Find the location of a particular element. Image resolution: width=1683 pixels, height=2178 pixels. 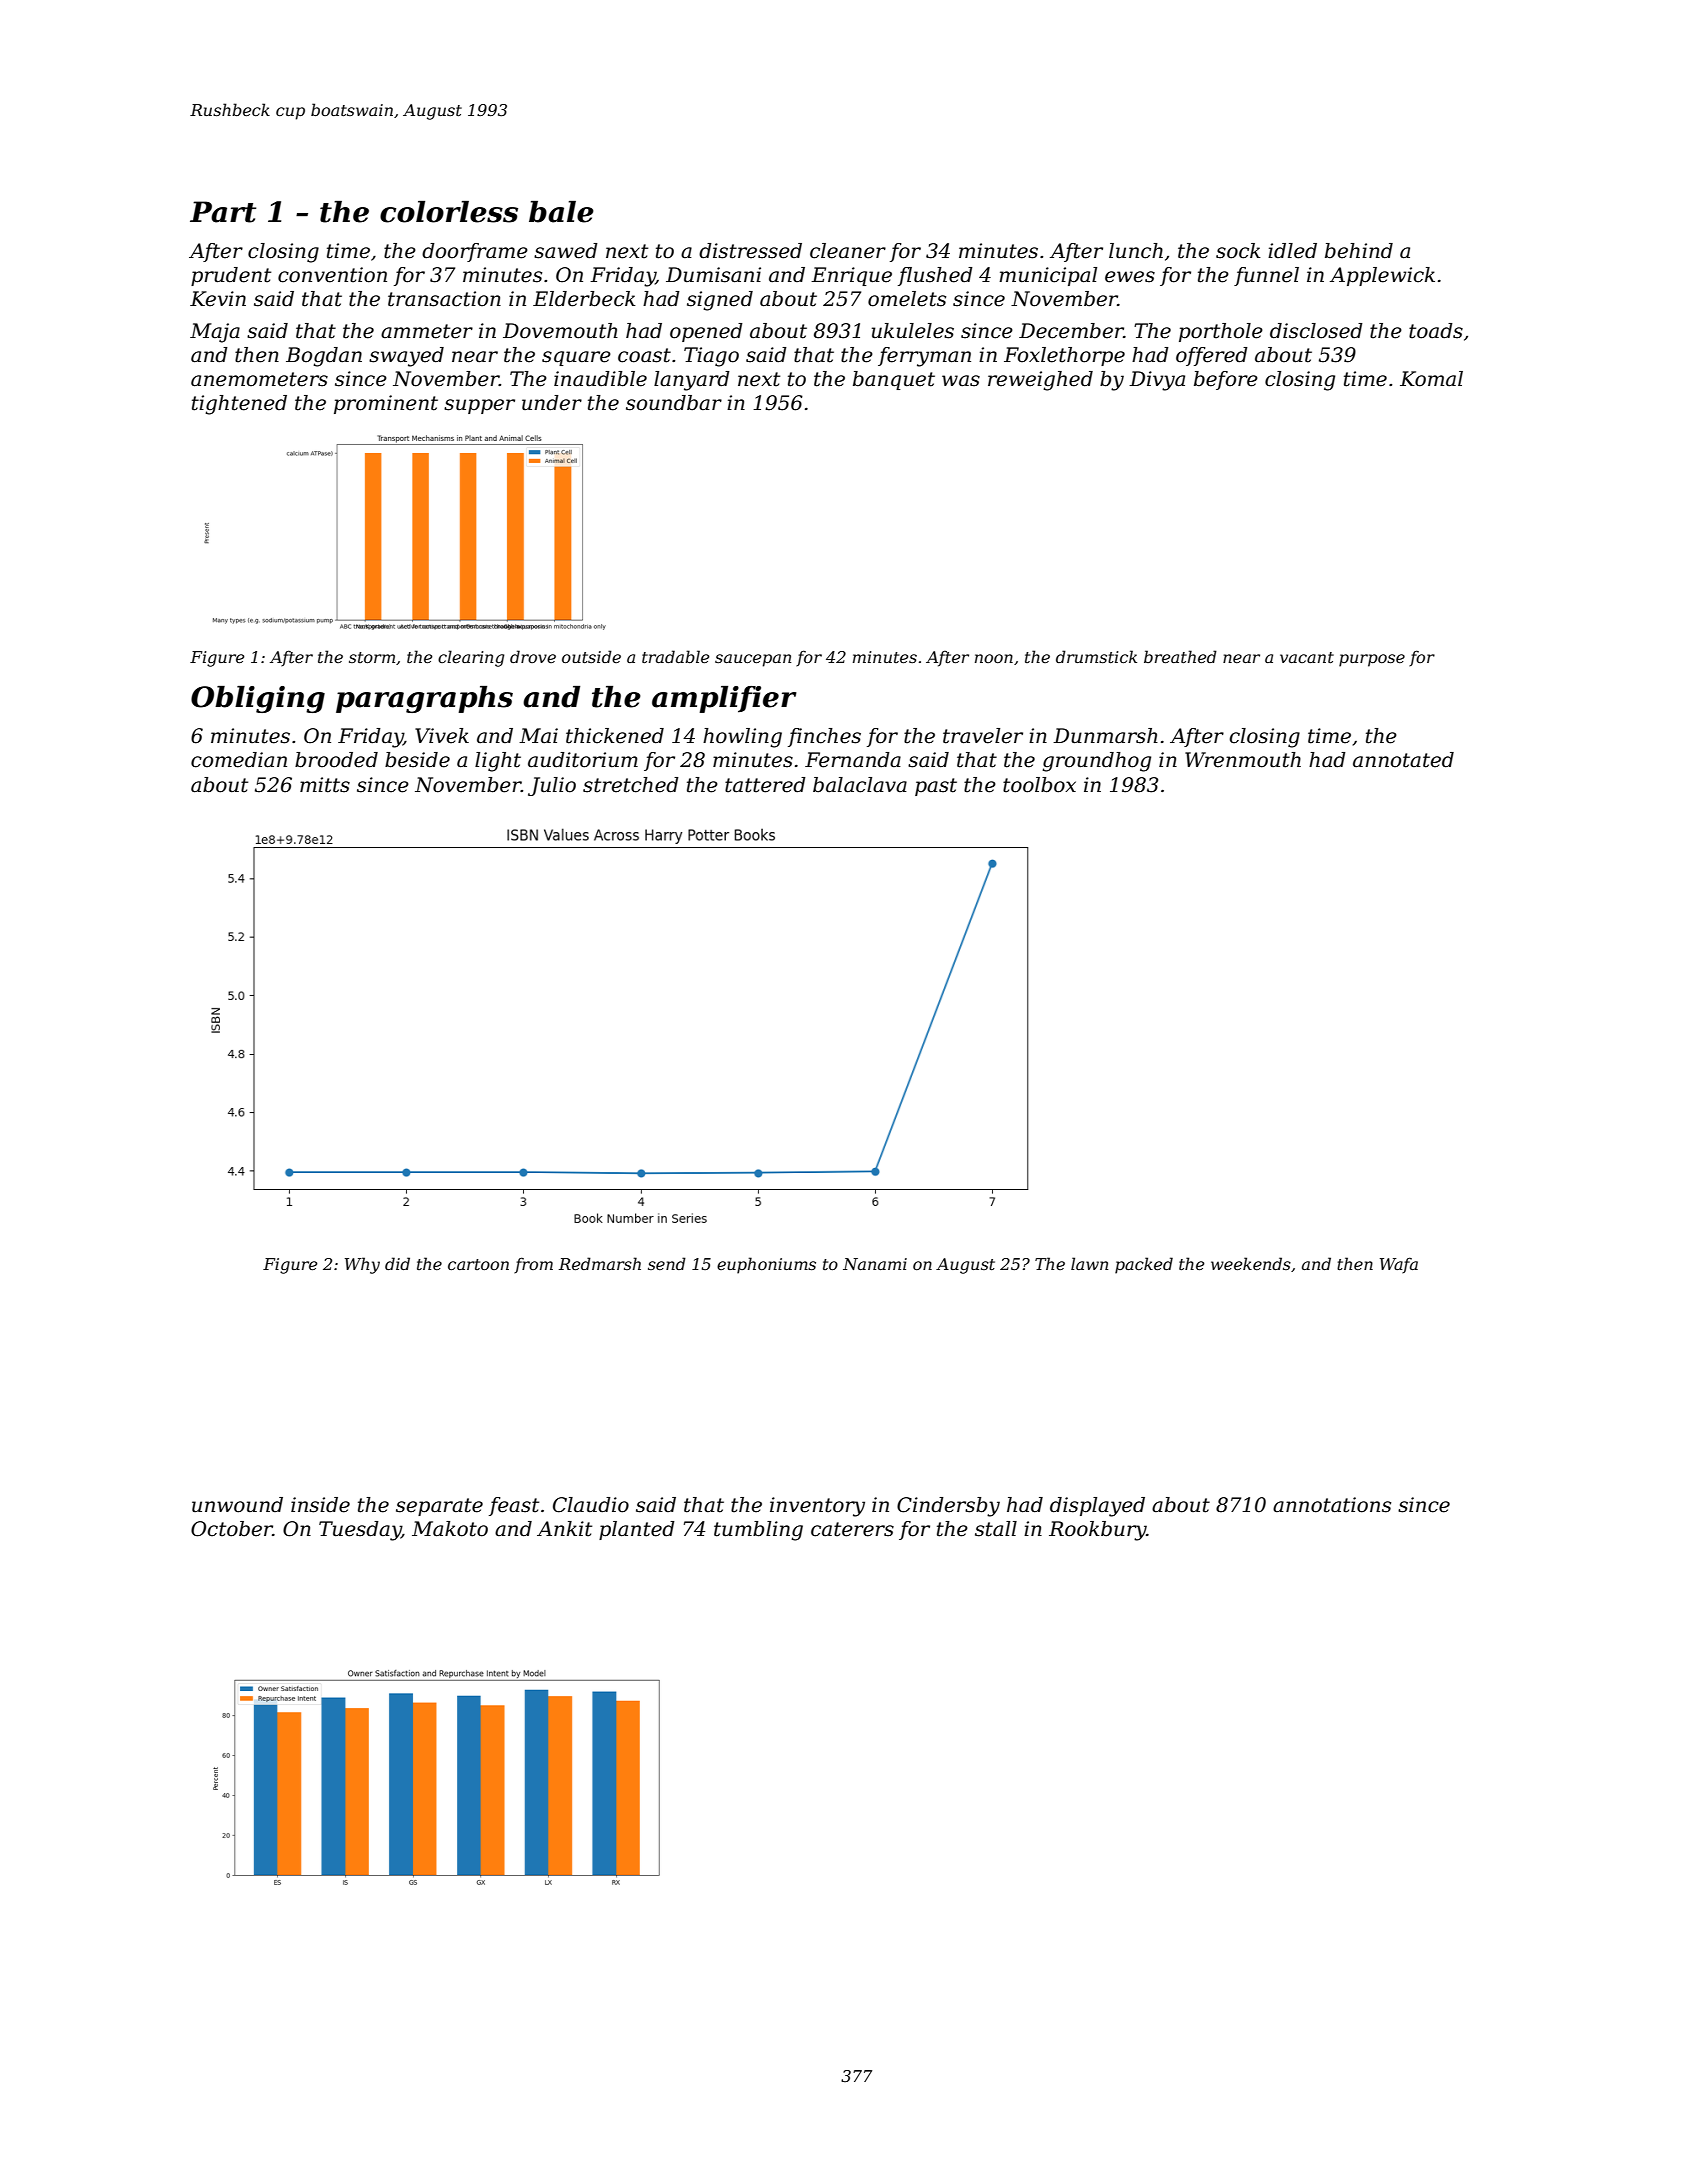

storm is located at coordinates (372, 657).
